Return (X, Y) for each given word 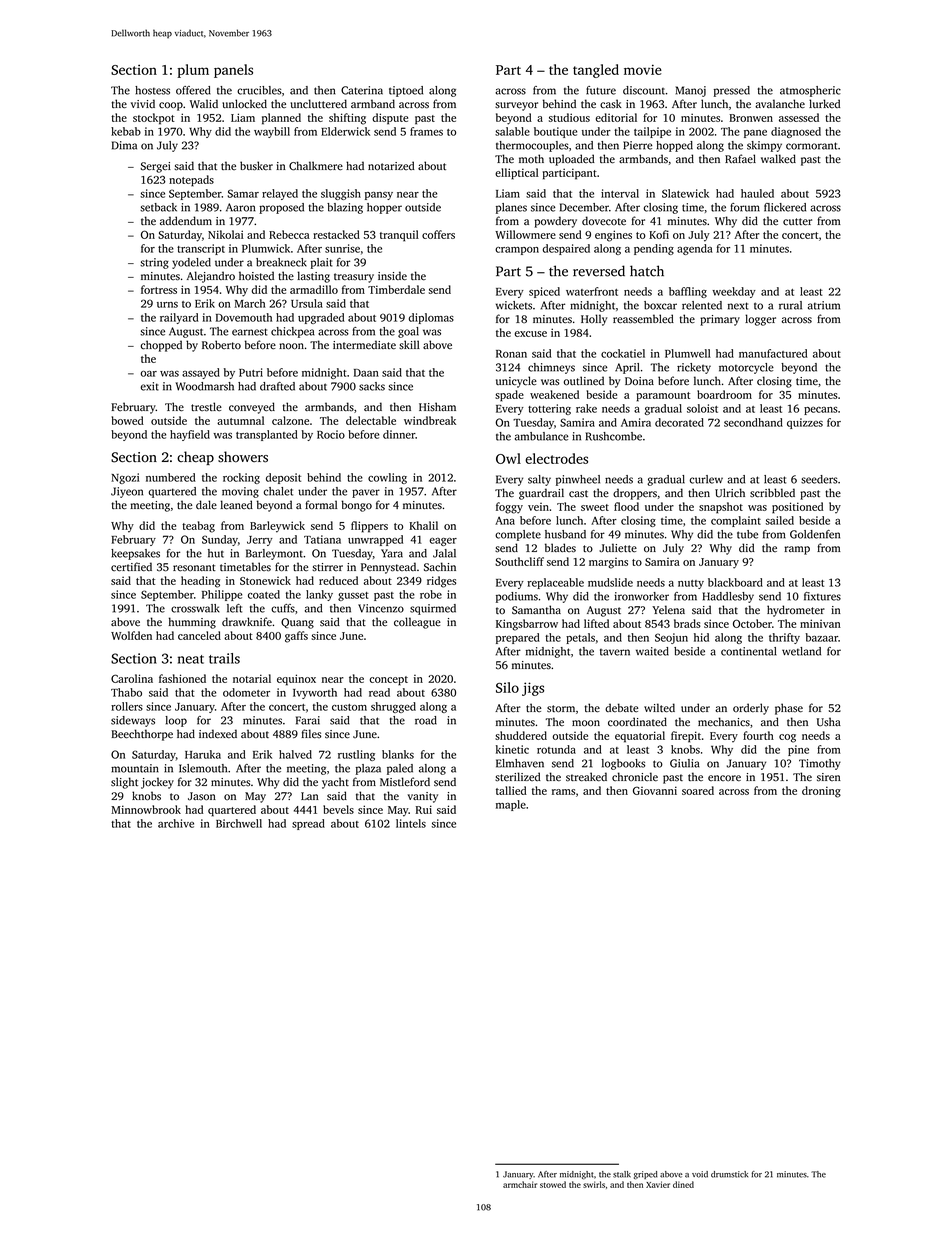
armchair (520, 1184)
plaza (368, 769)
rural (790, 305)
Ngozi (125, 478)
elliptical (517, 174)
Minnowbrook (146, 809)
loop (176, 721)
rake (586, 408)
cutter (797, 222)
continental (749, 651)
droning (821, 792)
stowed (553, 1184)
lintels (411, 823)
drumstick (729, 1174)
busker (256, 166)
